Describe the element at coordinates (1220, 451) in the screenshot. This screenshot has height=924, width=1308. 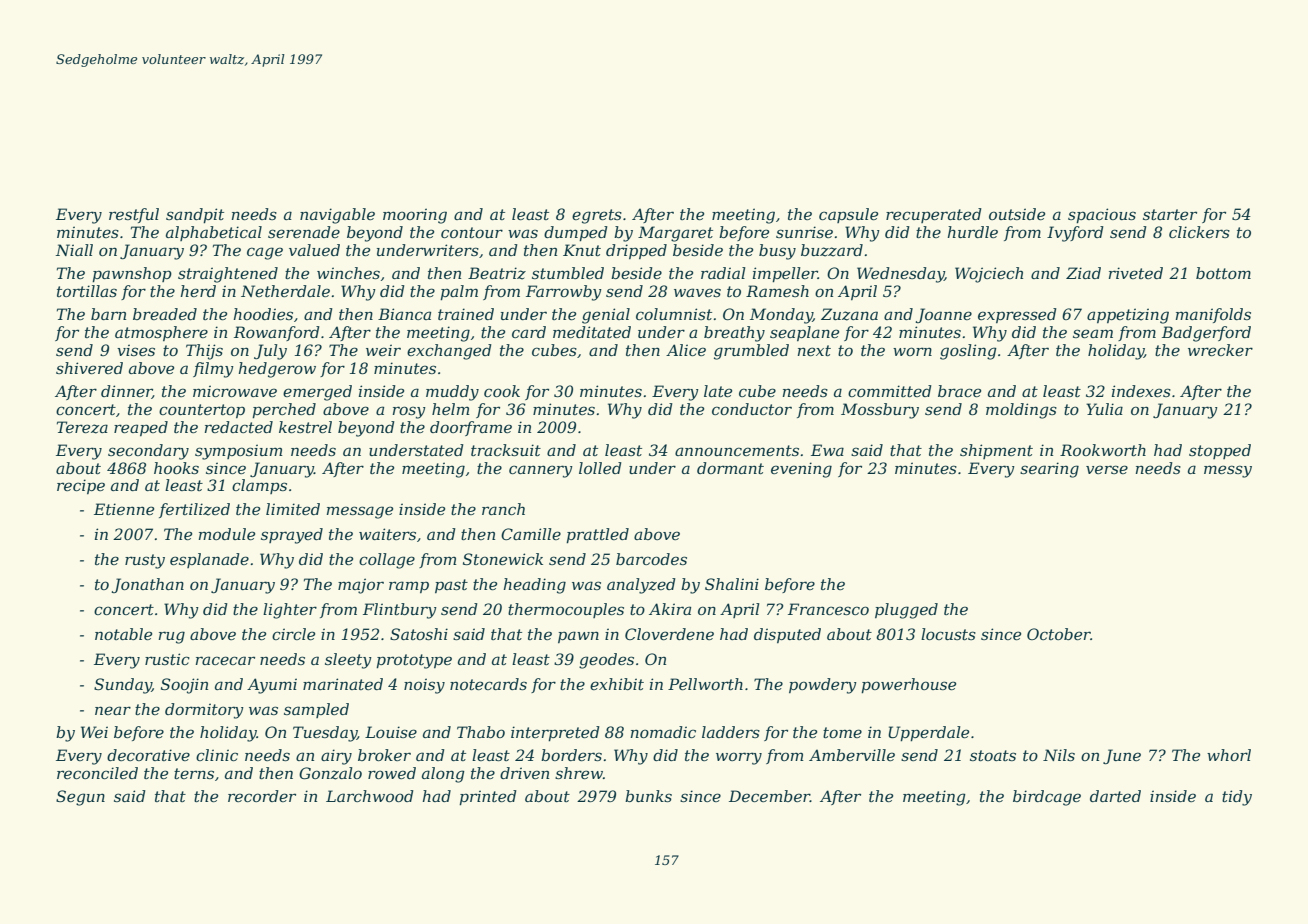
I see `stopped` at that location.
